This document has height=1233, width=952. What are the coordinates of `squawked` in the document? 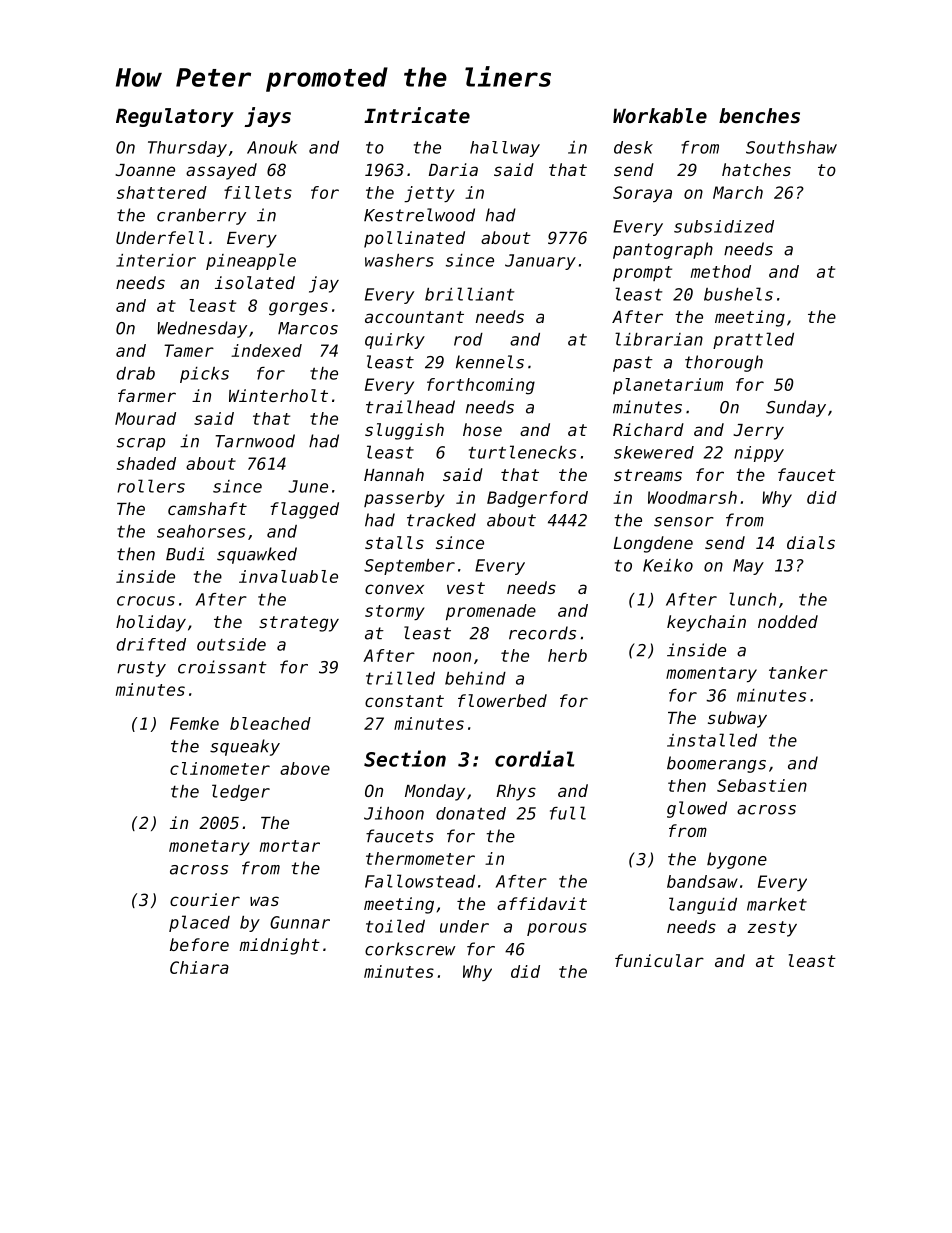 It's located at (257, 555).
